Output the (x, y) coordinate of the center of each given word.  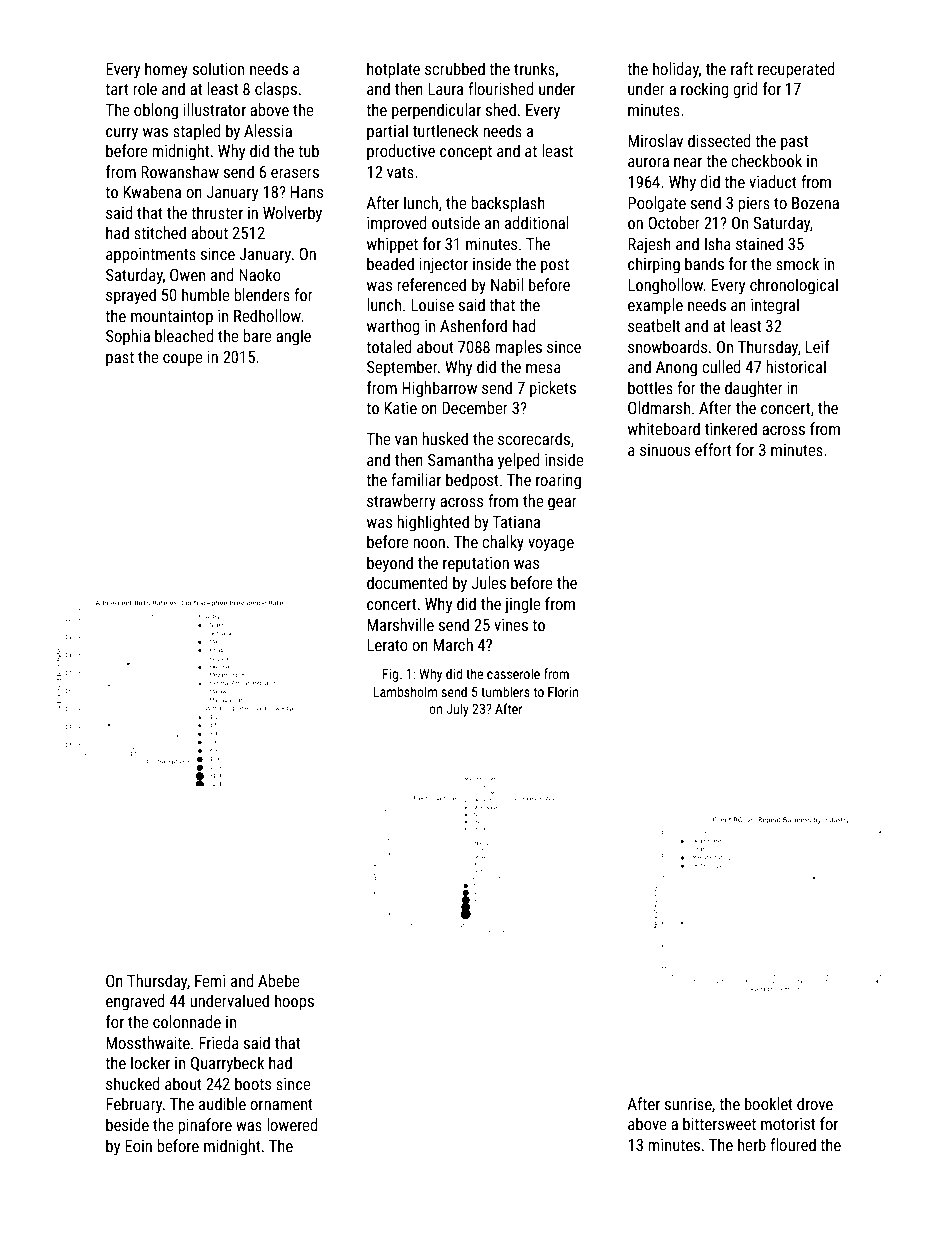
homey (166, 70)
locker (150, 1062)
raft (742, 68)
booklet (769, 1103)
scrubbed (455, 68)
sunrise (688, 1104)
